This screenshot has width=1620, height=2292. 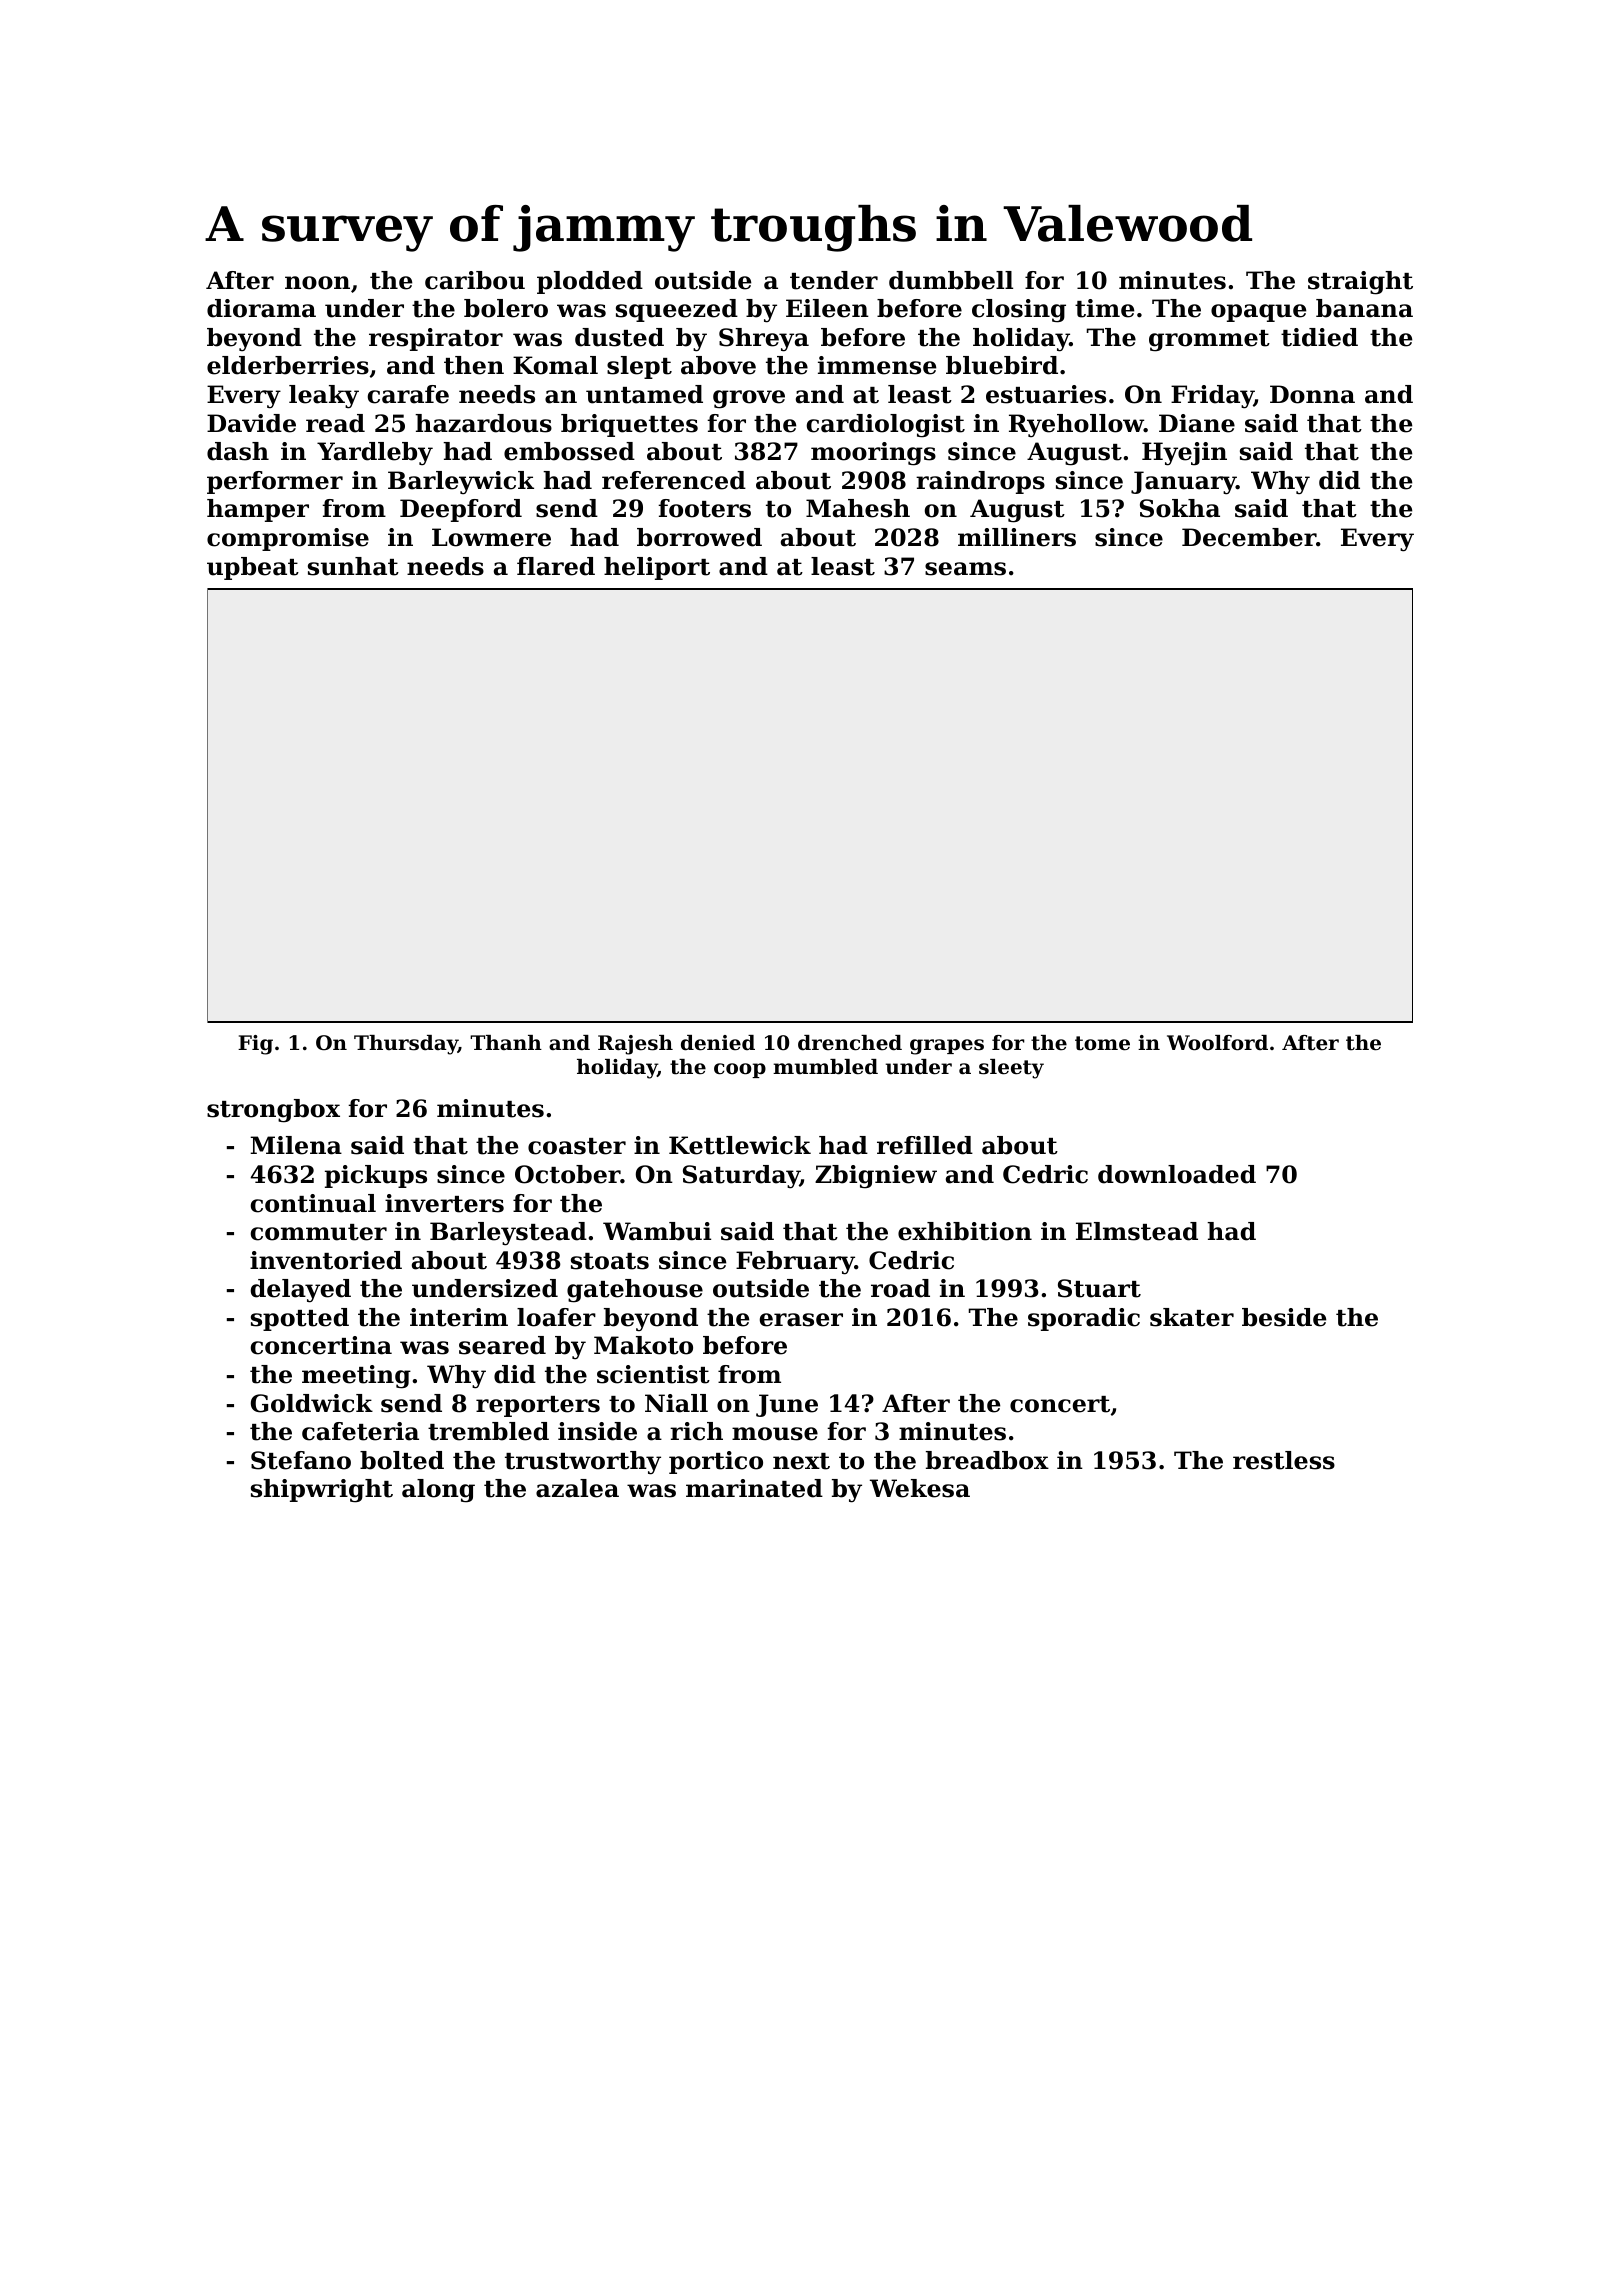 I want to click on Fig, so click(x=255, y=1045).
